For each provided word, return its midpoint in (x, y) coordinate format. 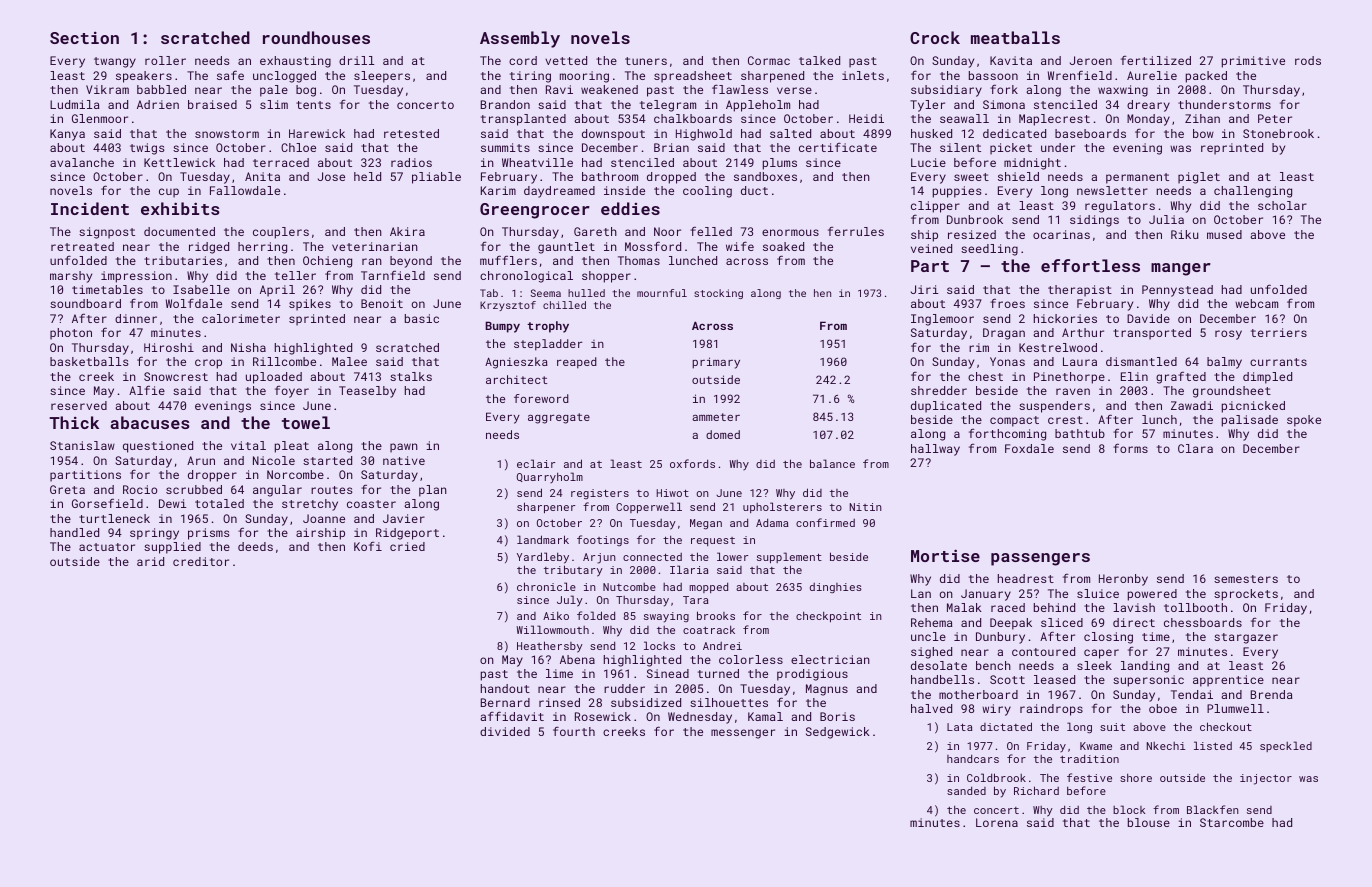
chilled (564, 305)
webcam (1256, 303)
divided (505, 731)
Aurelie (1152, 75)
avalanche (82, 162)
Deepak (1011, 624)
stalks (411, 376)
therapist (1080, 291)
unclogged (284, 77)
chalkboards (693, 118)
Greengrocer (535, 211)
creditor (201, 561)
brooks (716, 615)
